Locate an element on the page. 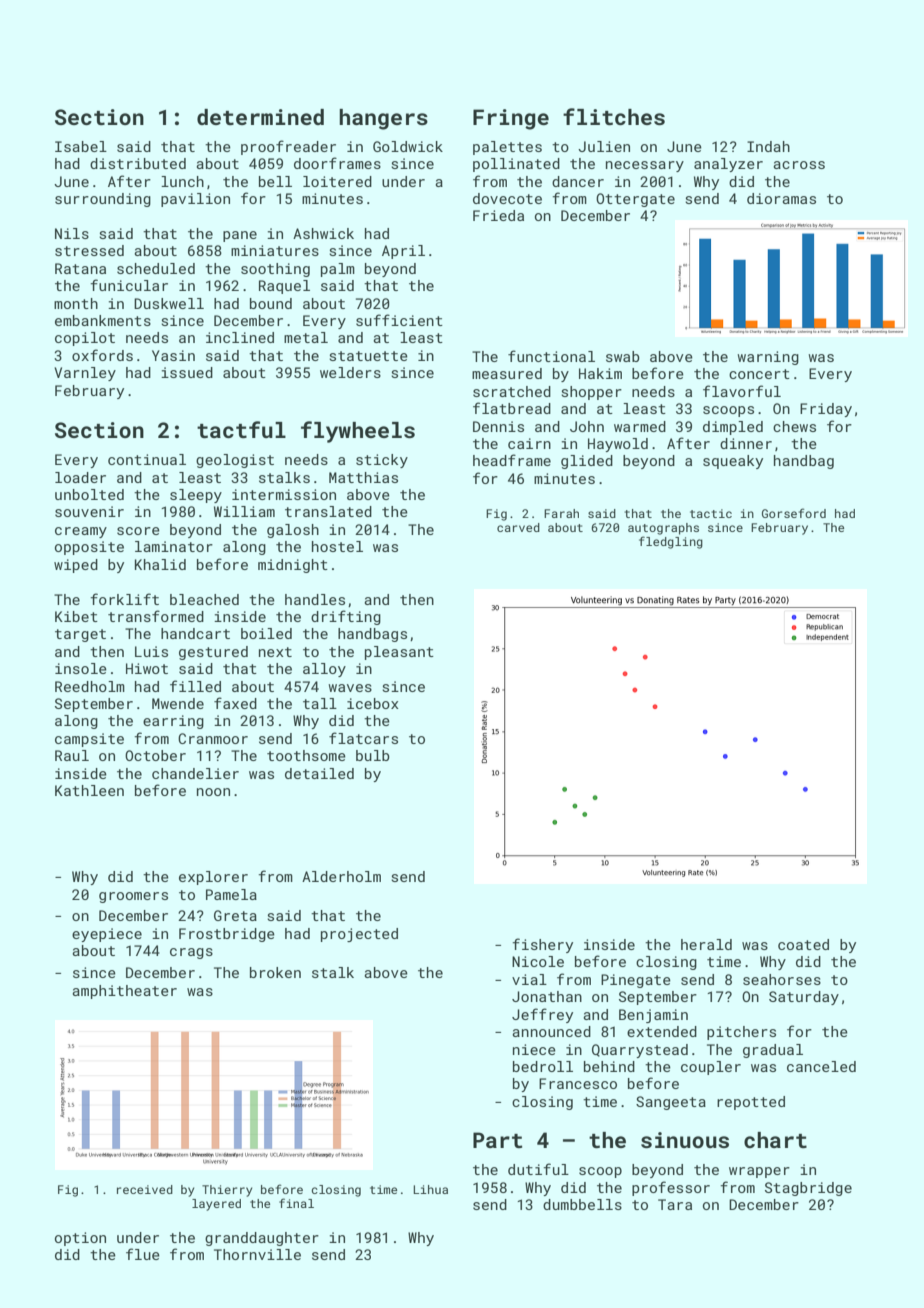  flue is located at coordinates (143, 1254).
